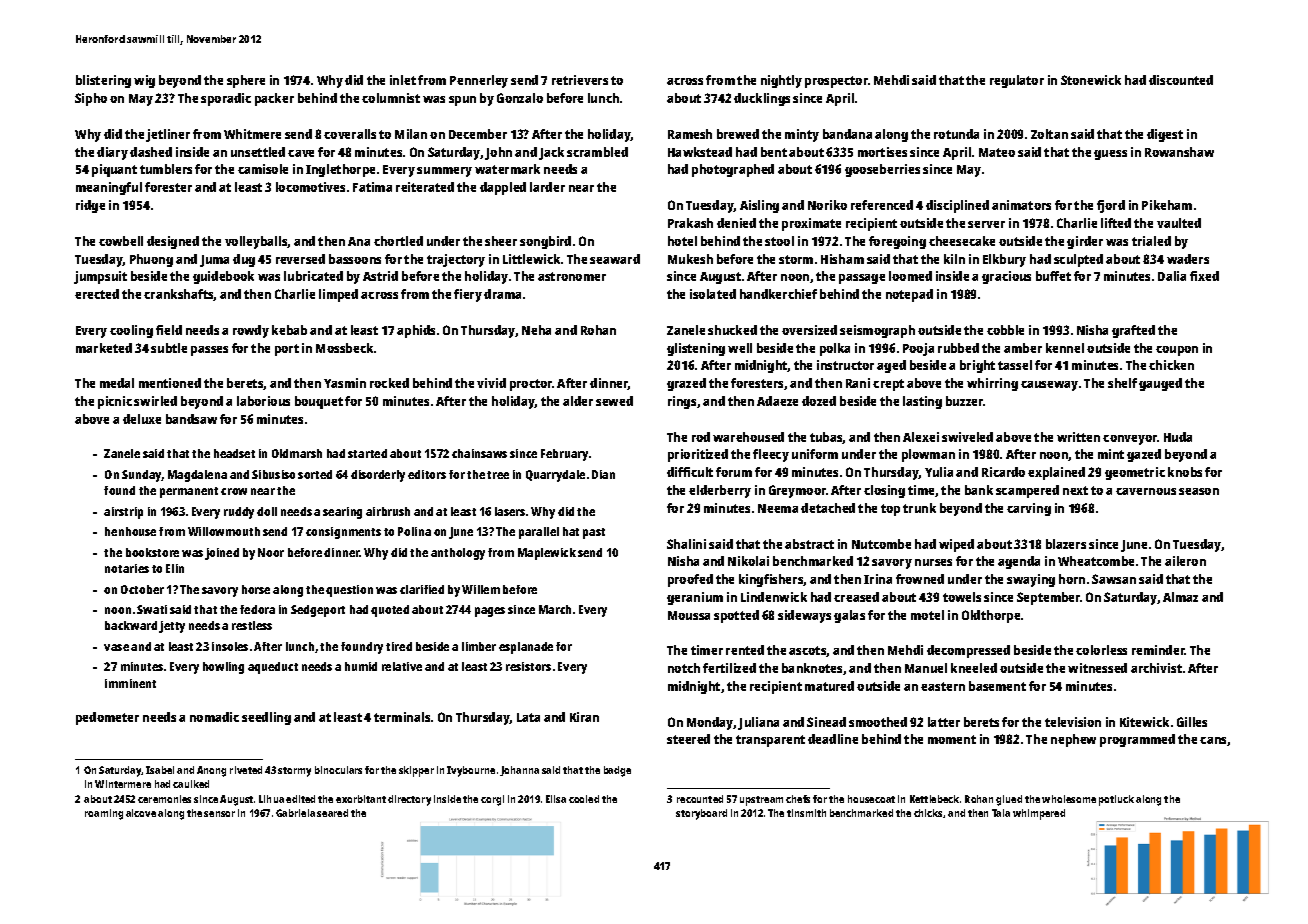 The height and width of the document is (924, 1308). Describe the element at coordinates (219, 814) in the document. I see `sensor` at that location.
